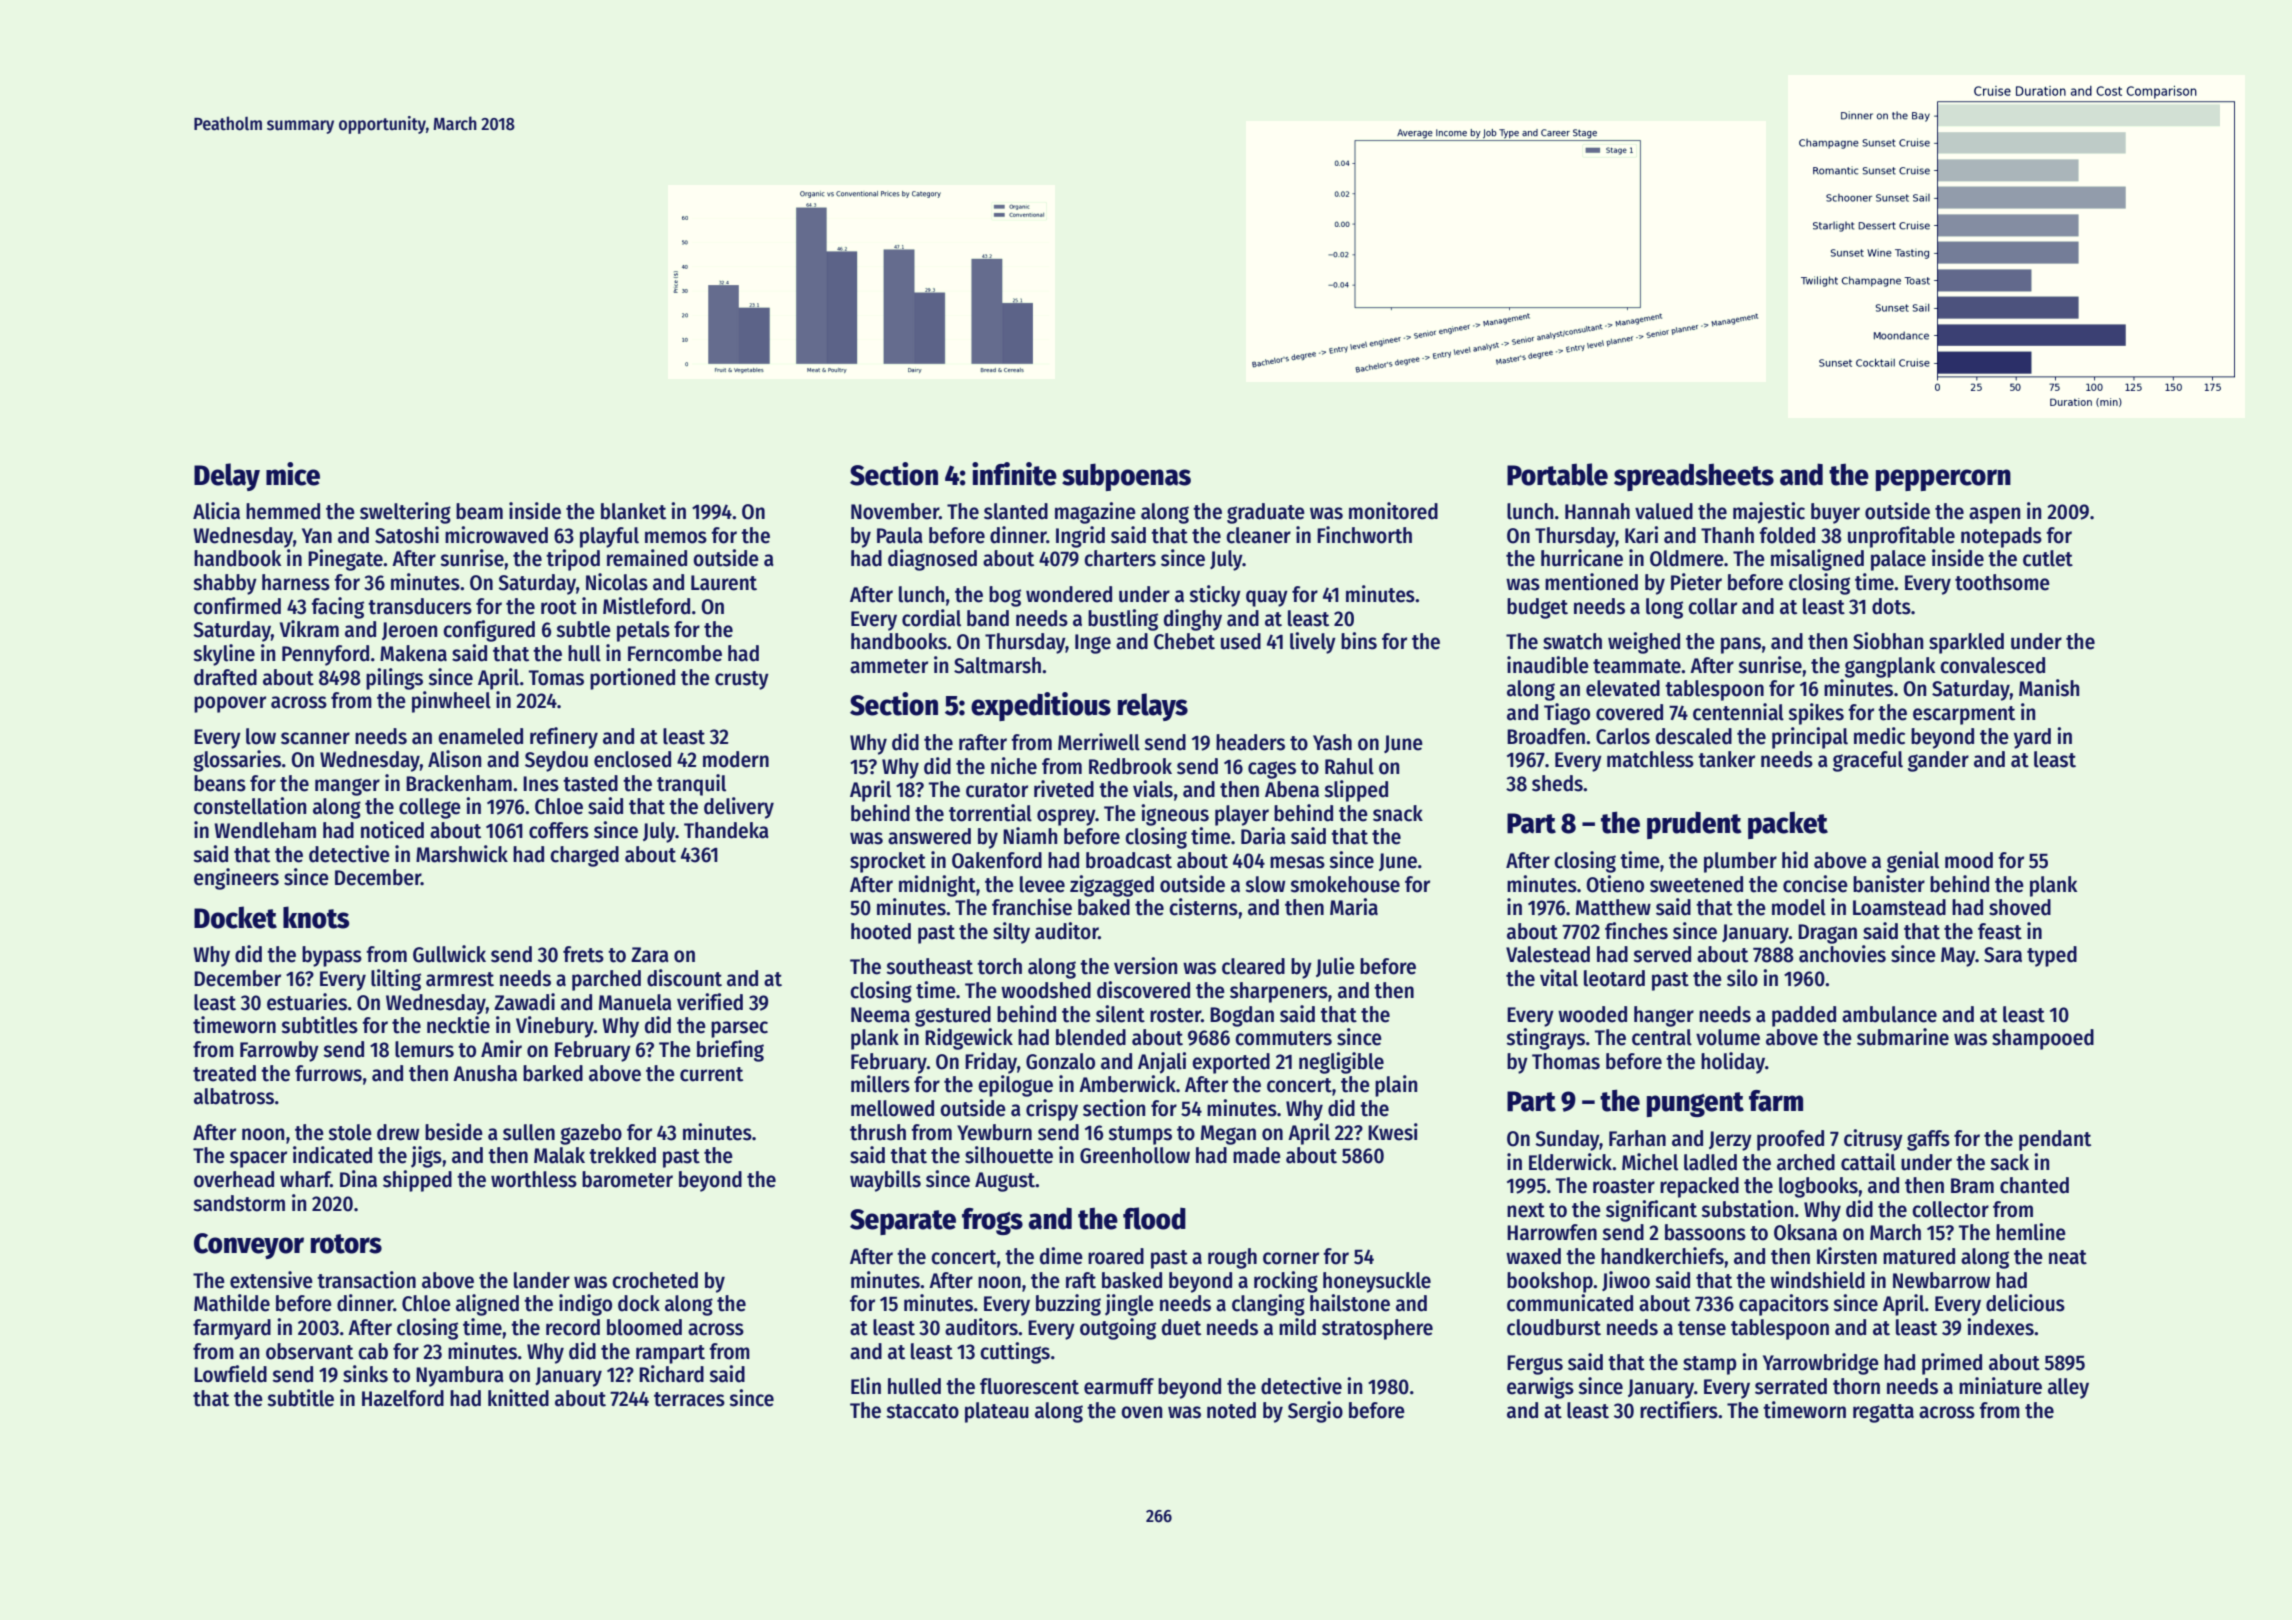 The width and height of the page is (2292, 1620). Describe the element at coordinates (1203, 907) in the page. I see `cisterns` at that location.
